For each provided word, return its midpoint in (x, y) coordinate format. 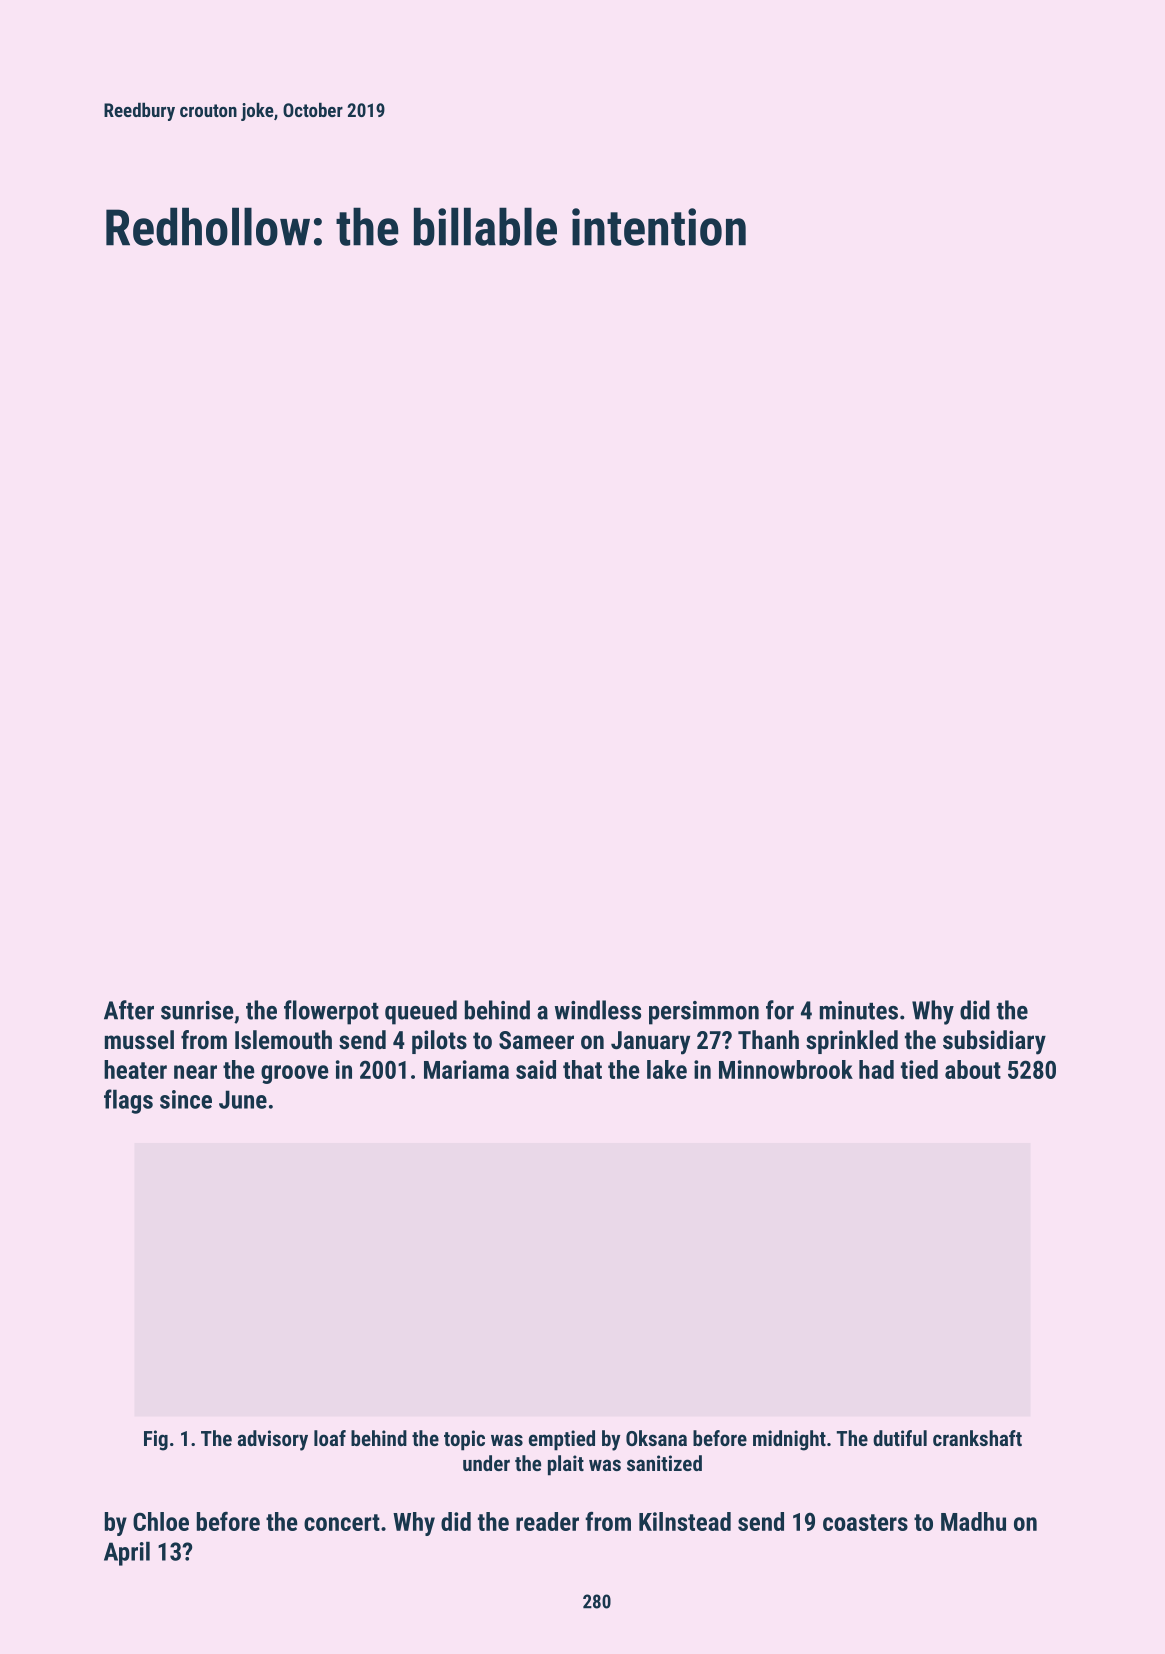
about (973, 1069)
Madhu (973, 1521)
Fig (156, 1440)
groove (295, 1074)
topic (464, 1440)
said (536, 1069)
